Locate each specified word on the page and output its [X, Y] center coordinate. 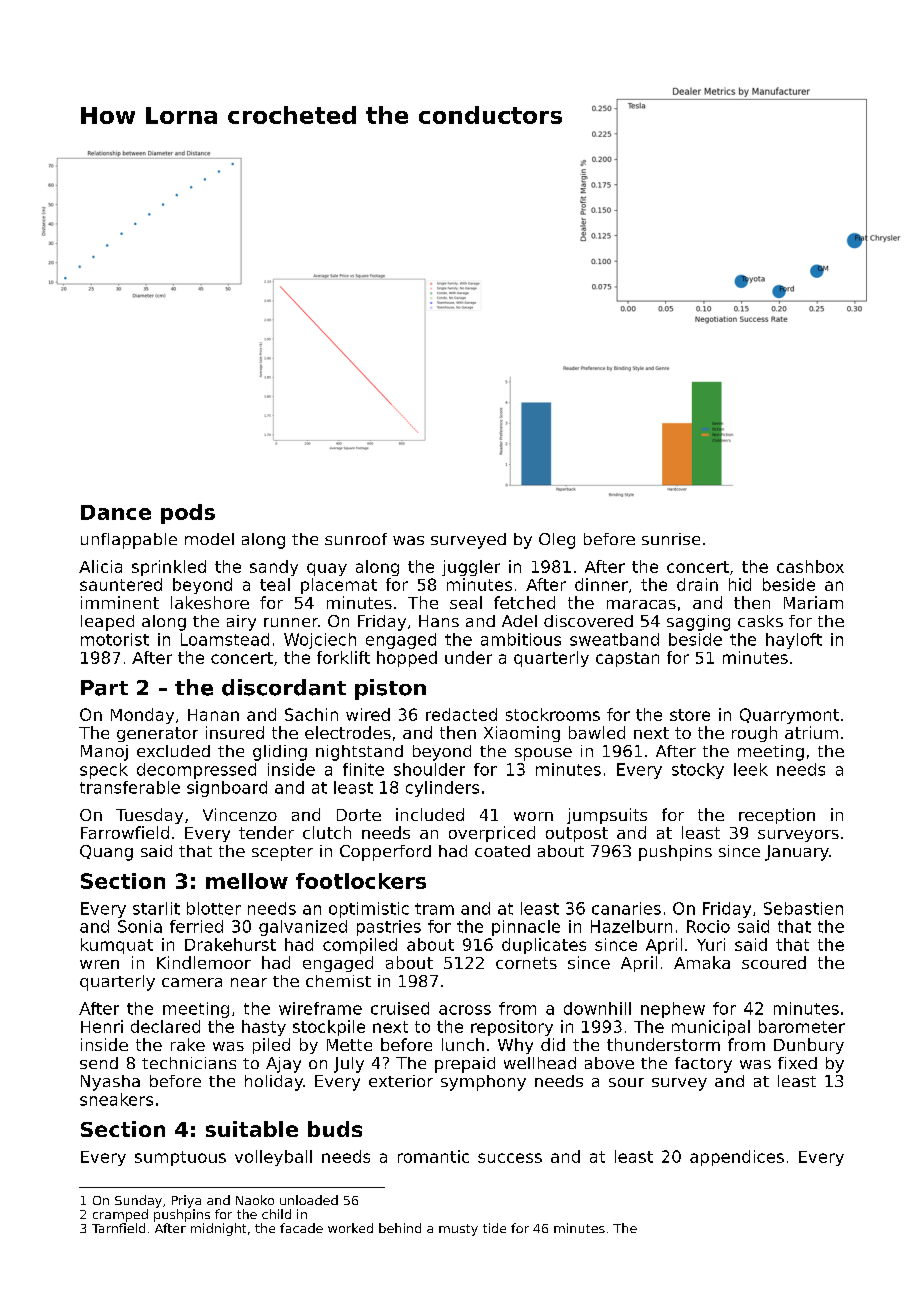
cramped [120, 1215]
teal [275, 584]
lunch [463, 1044]
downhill [597, 1008]
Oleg [557, 541]
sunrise [671, 539]
